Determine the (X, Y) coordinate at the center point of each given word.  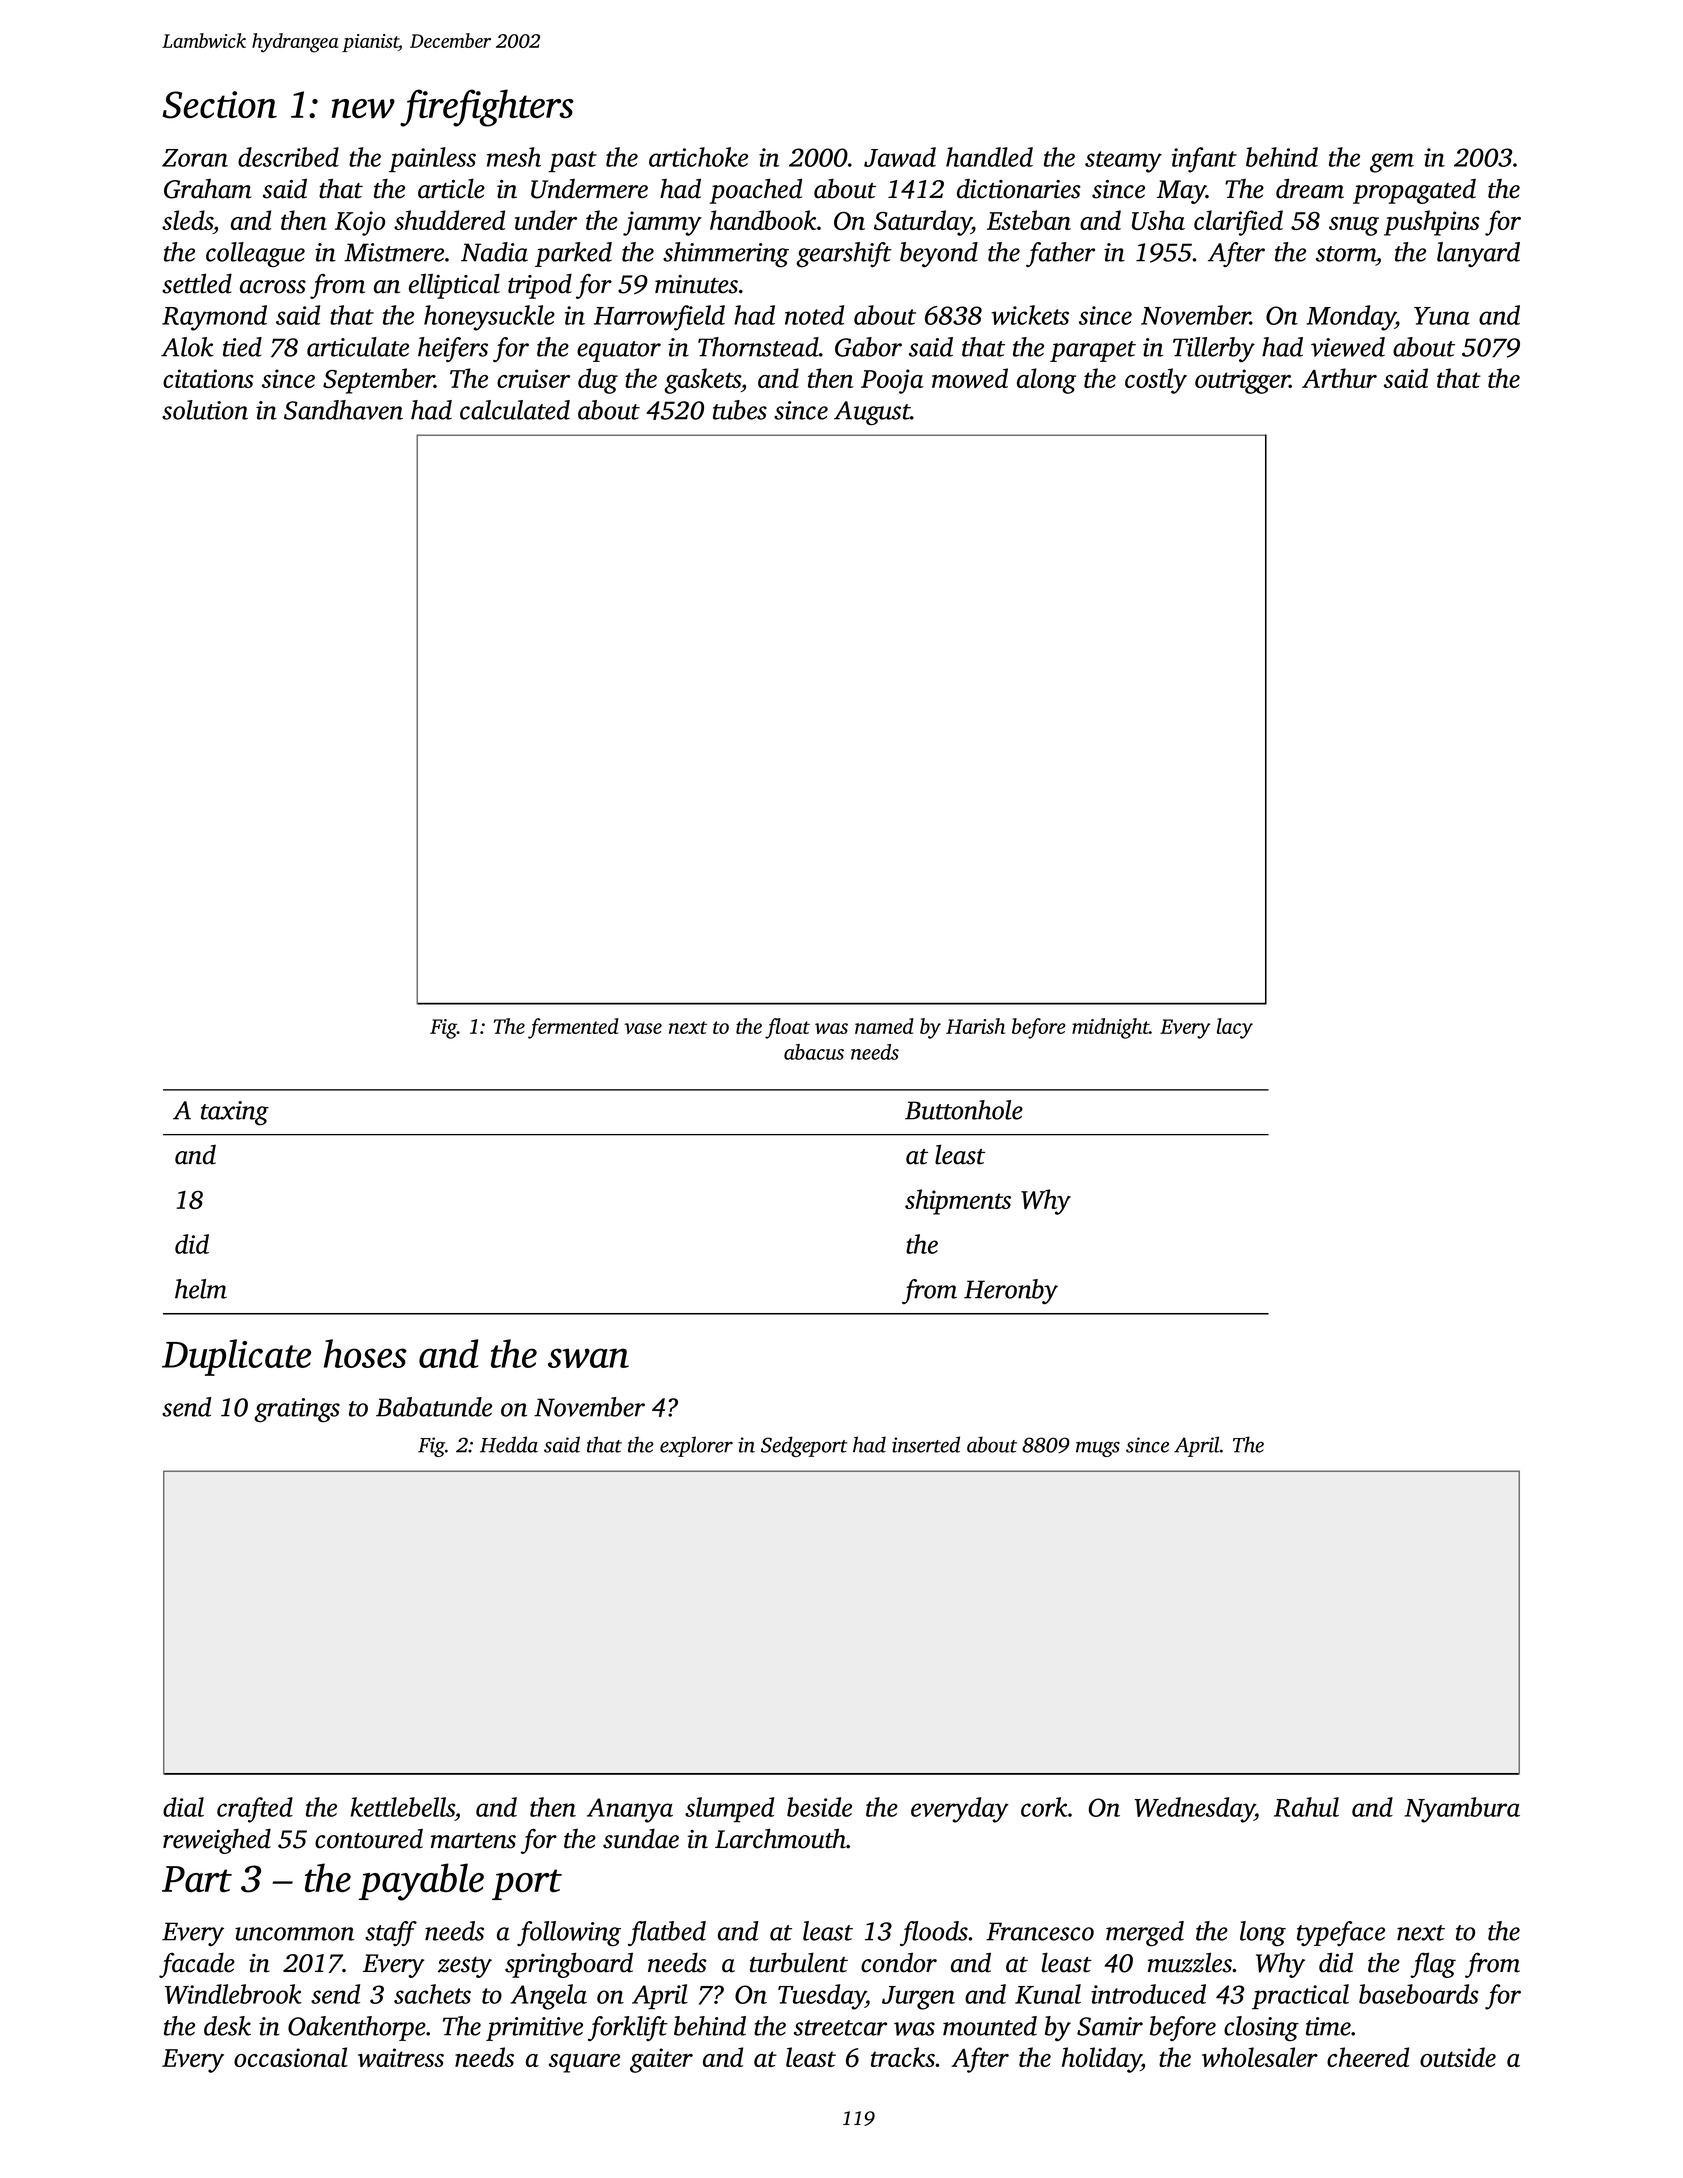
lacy (1235, 1028)
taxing (235, 1113)
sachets (432, 1994)
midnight (1110, 1028)
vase (643, 1028)
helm (201, 1289)
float (787, 1028)
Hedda (509, 1444)
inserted (926, 1444)
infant (1204, 160)
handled (989, 157)
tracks (903, 2057)
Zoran (195, 158)
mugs (1098, 1449)
